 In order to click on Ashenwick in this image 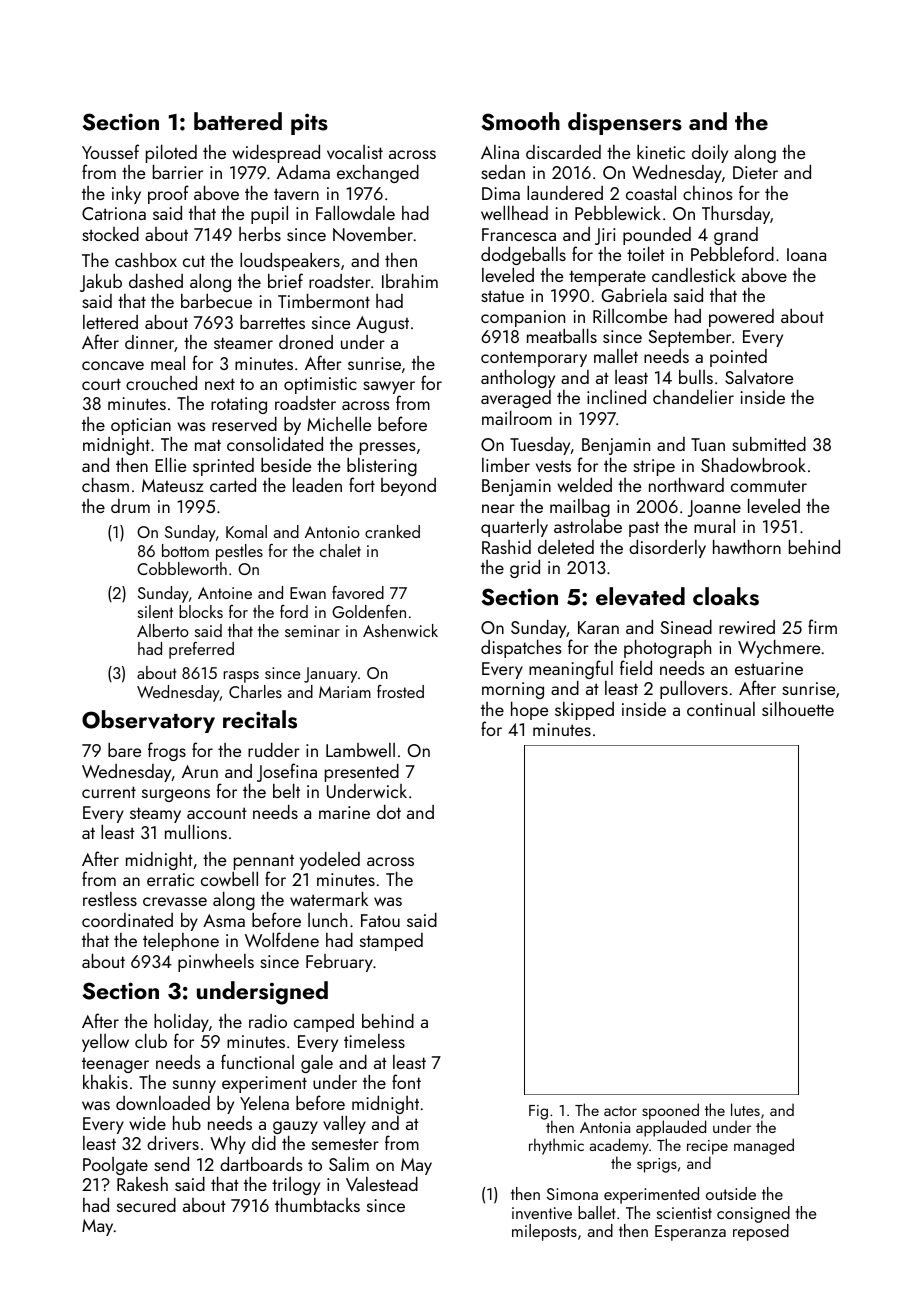, I will do `click(400, 630)`.
